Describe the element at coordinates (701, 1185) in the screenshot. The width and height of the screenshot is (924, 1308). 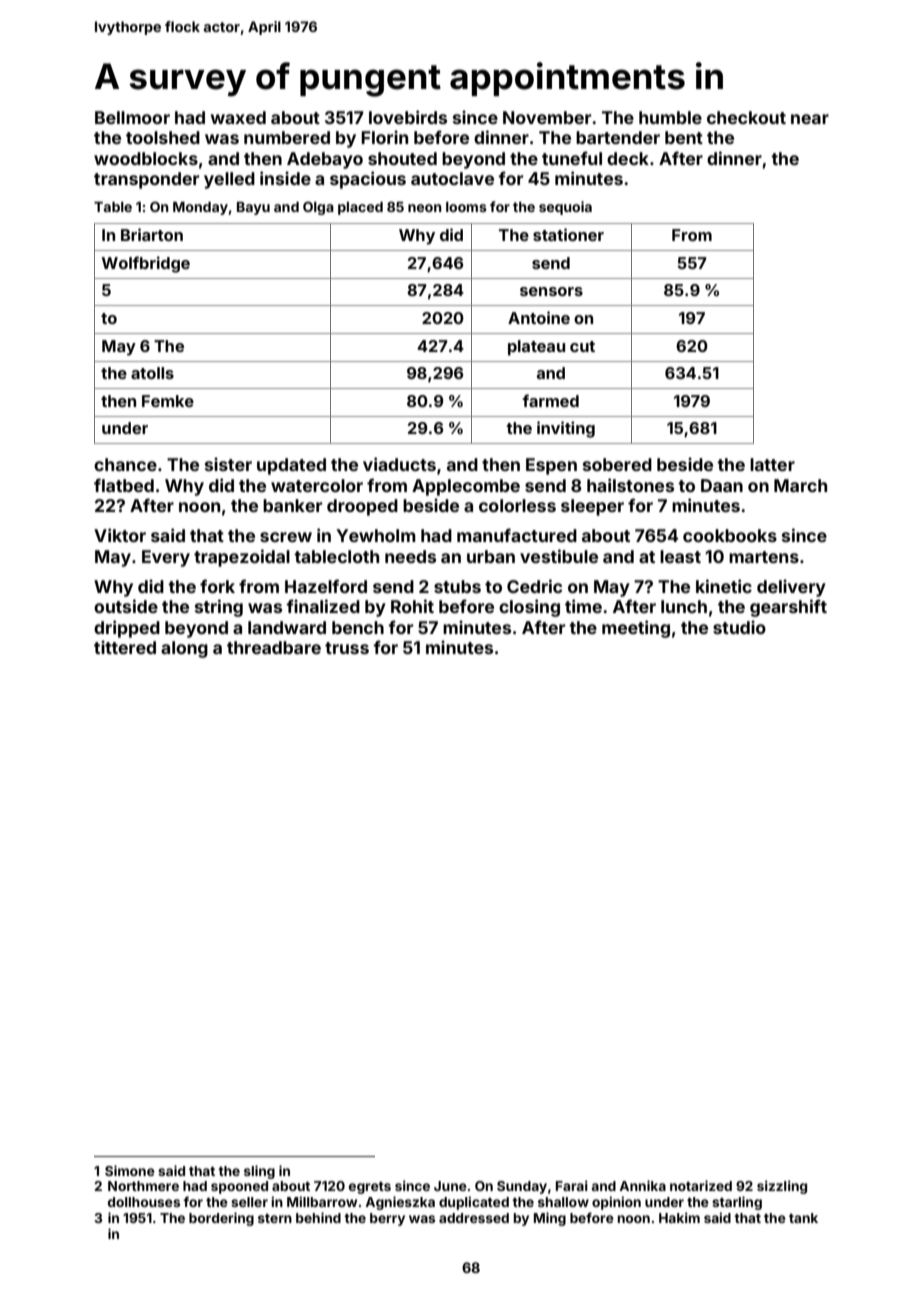
I see `notarized` at that location.
